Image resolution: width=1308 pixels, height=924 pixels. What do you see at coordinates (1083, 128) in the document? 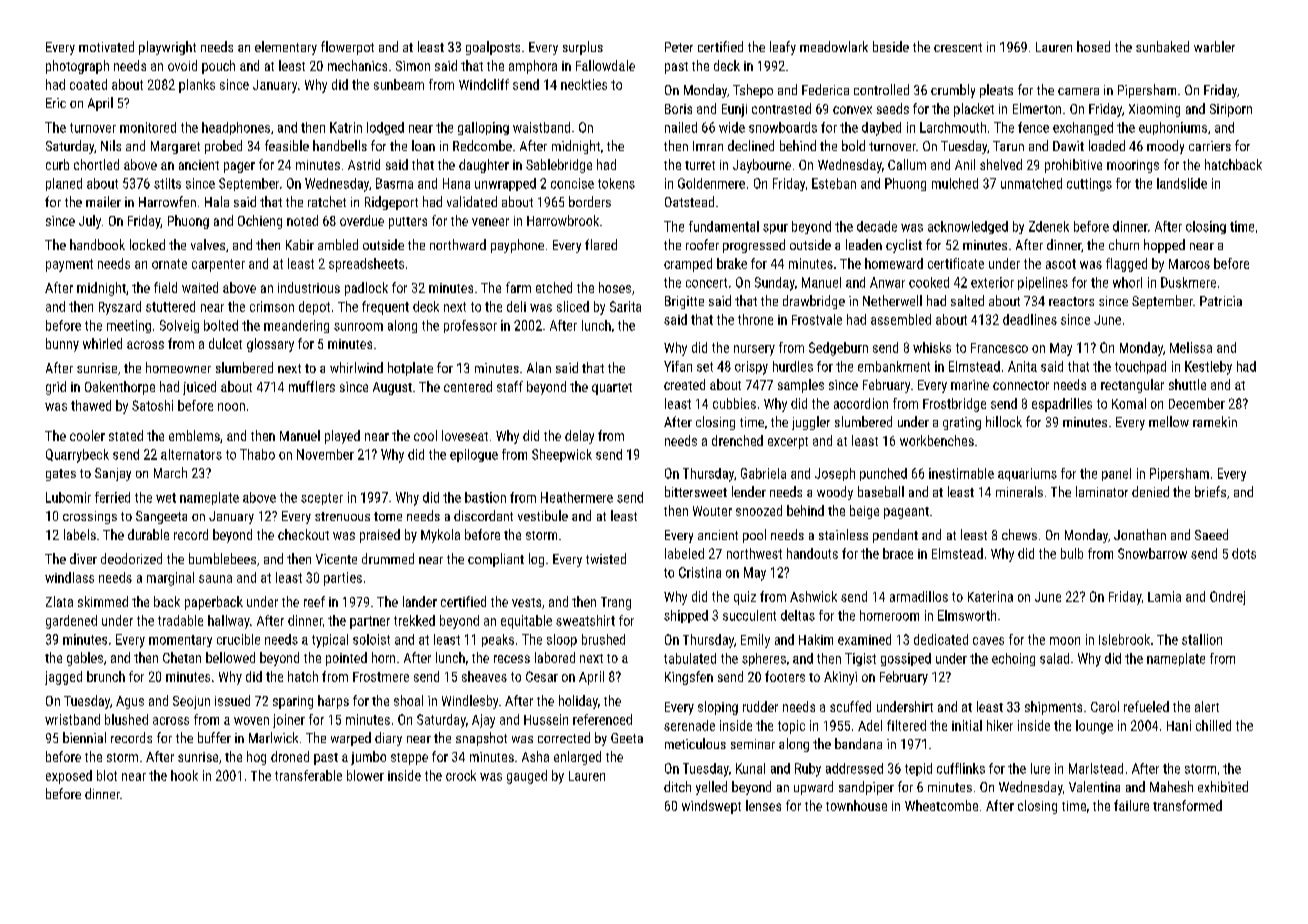
I see `exchanged` at bounding box center [1083, 128].
